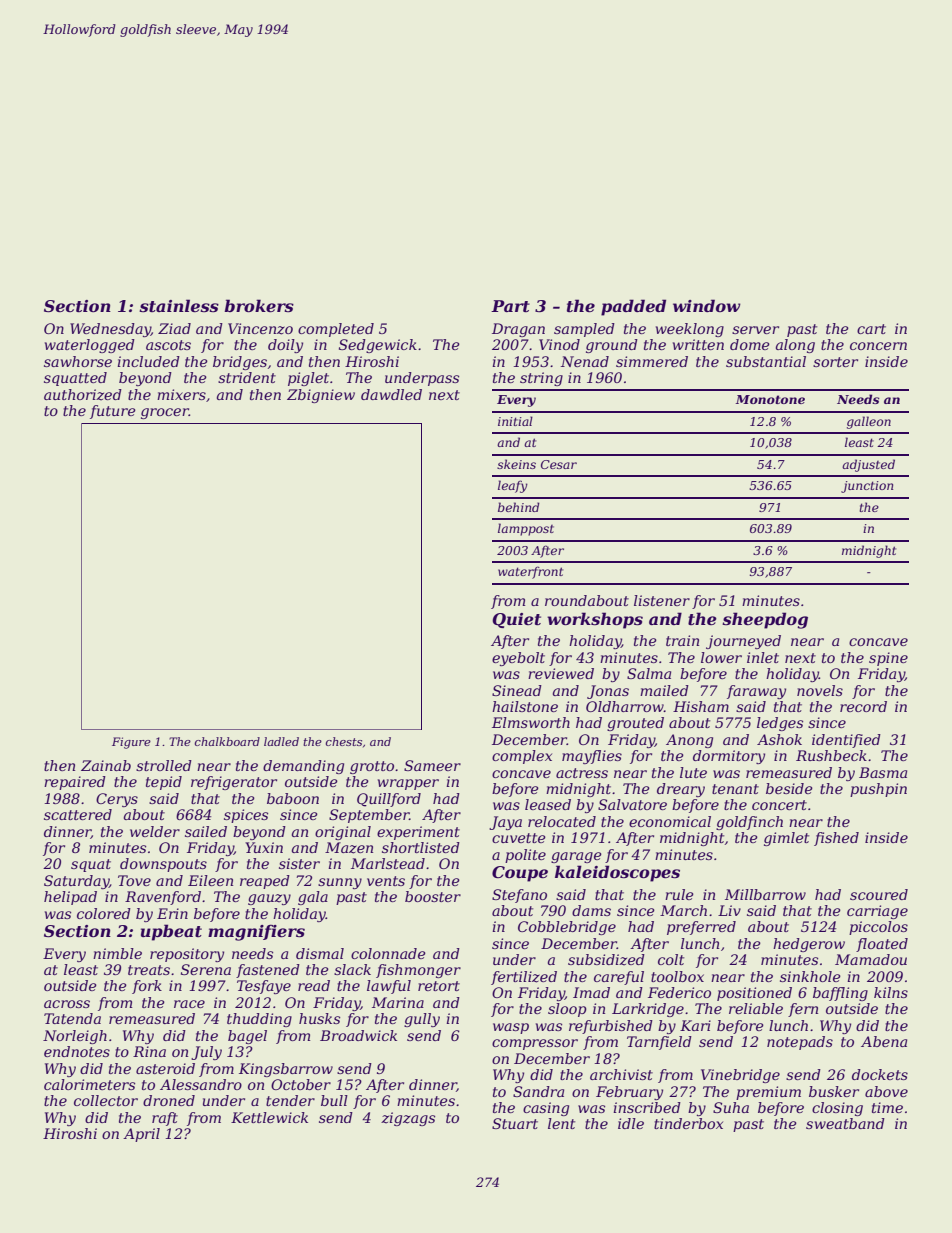  Describe the element at coordinates (770, 399) in the page. I see `Monotone` at that location.
